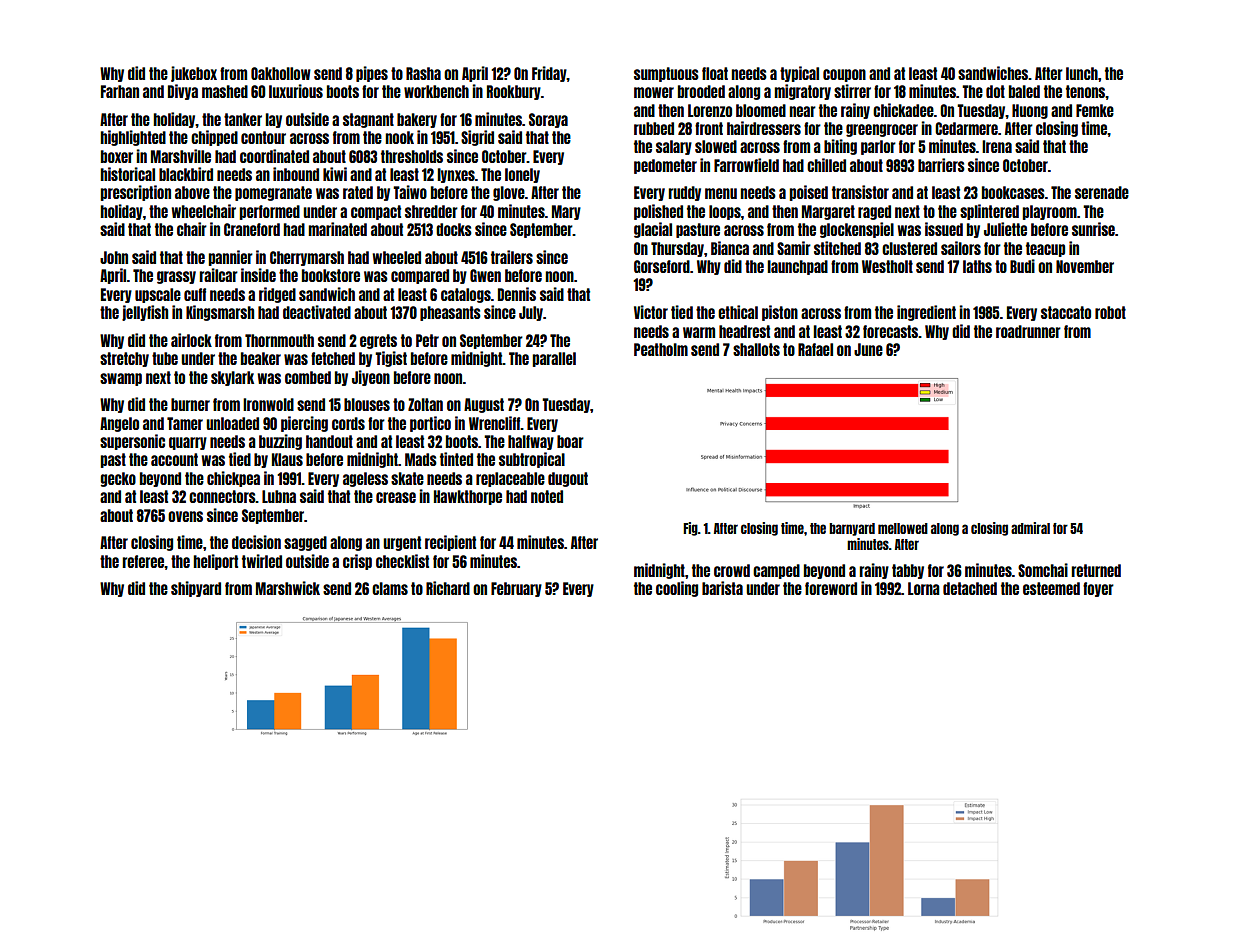  What do you see at coordinates (196, 589) in the screenshot?
I see `shipyard` at bounding box center [196, 589].
